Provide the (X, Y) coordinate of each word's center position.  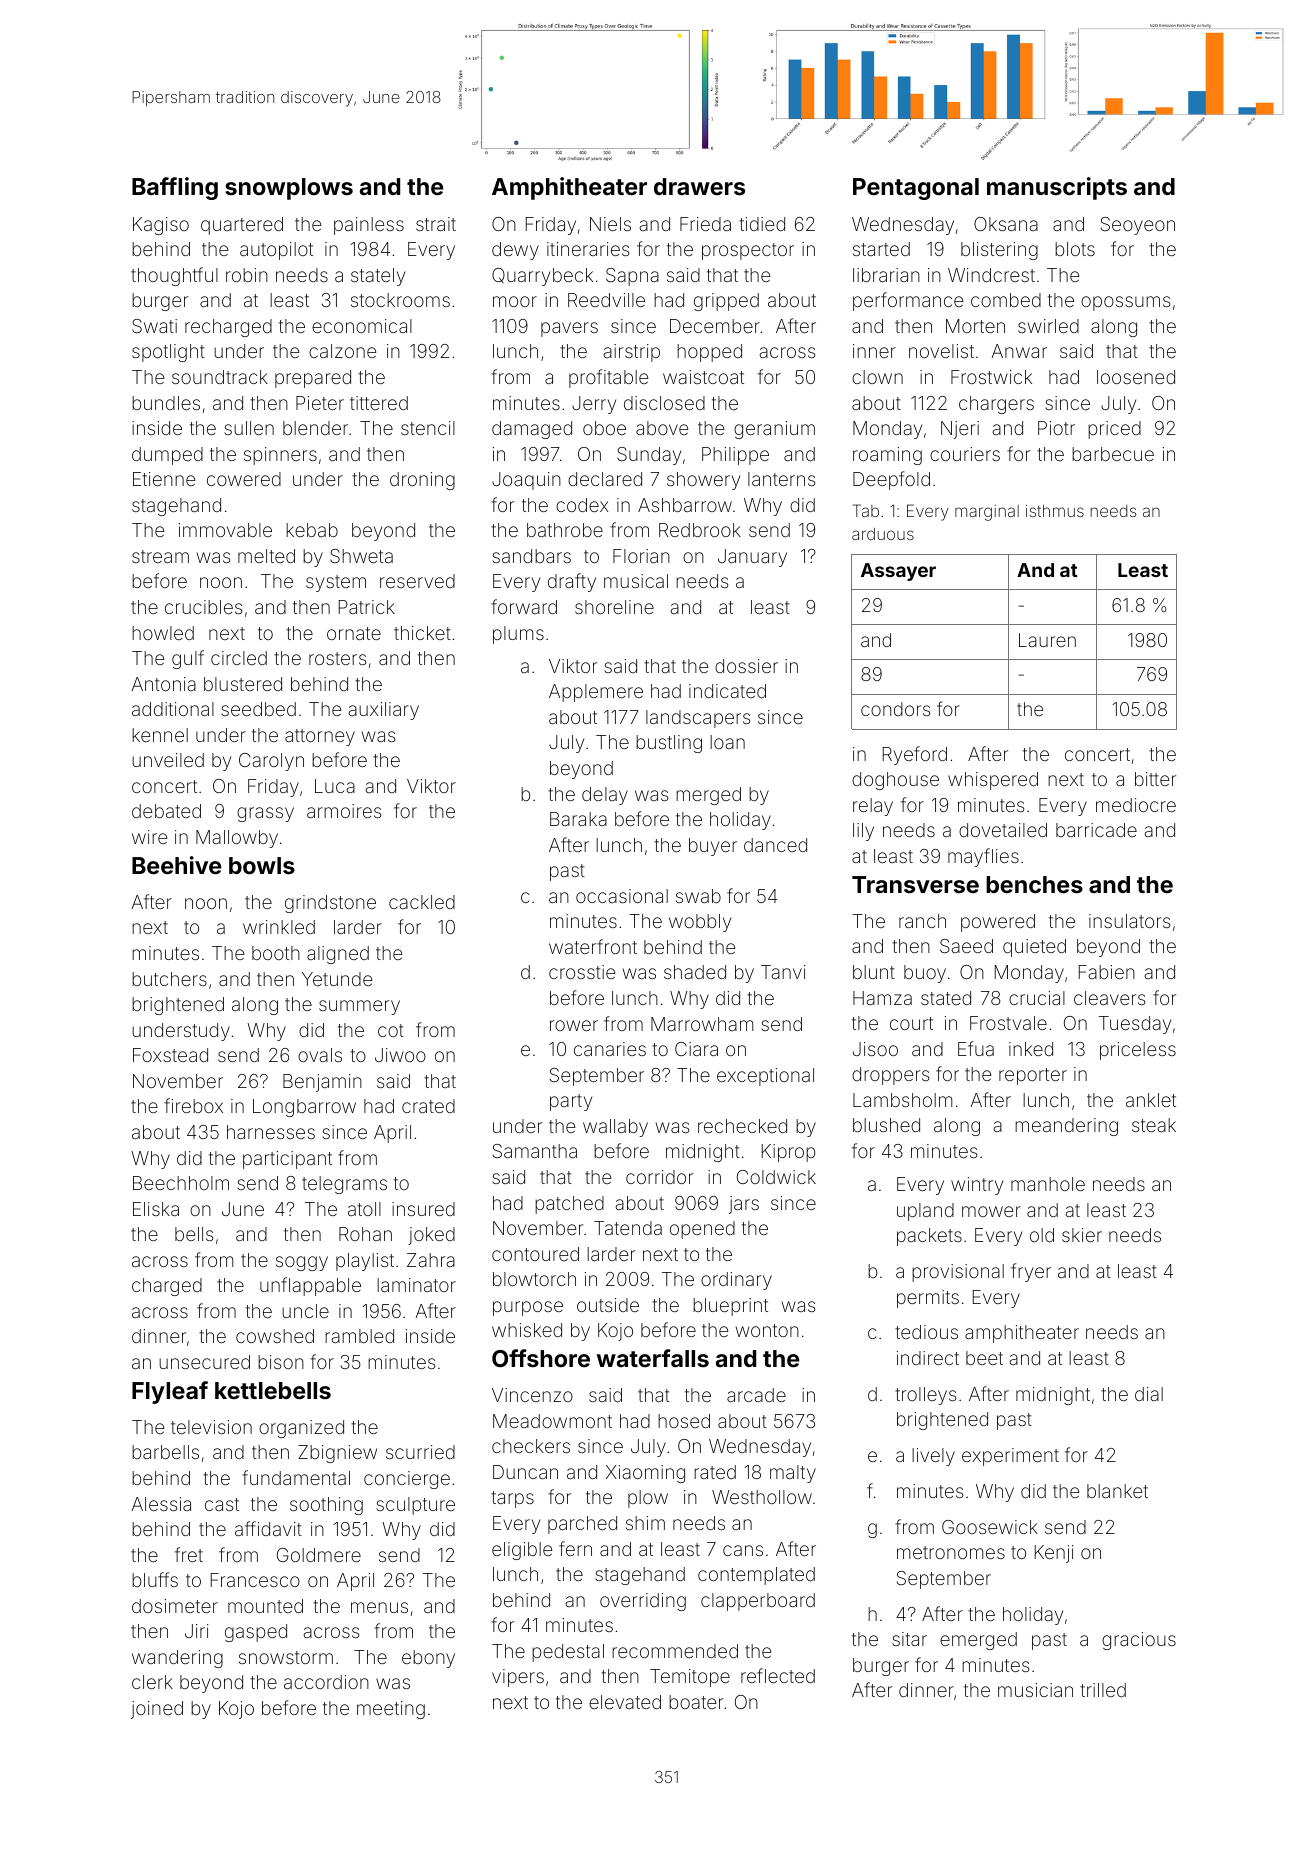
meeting (391, 1710)
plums (518, 635)
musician (1035, 1690)
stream (160, 556)
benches (1034, 884)
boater (696, 1702)
